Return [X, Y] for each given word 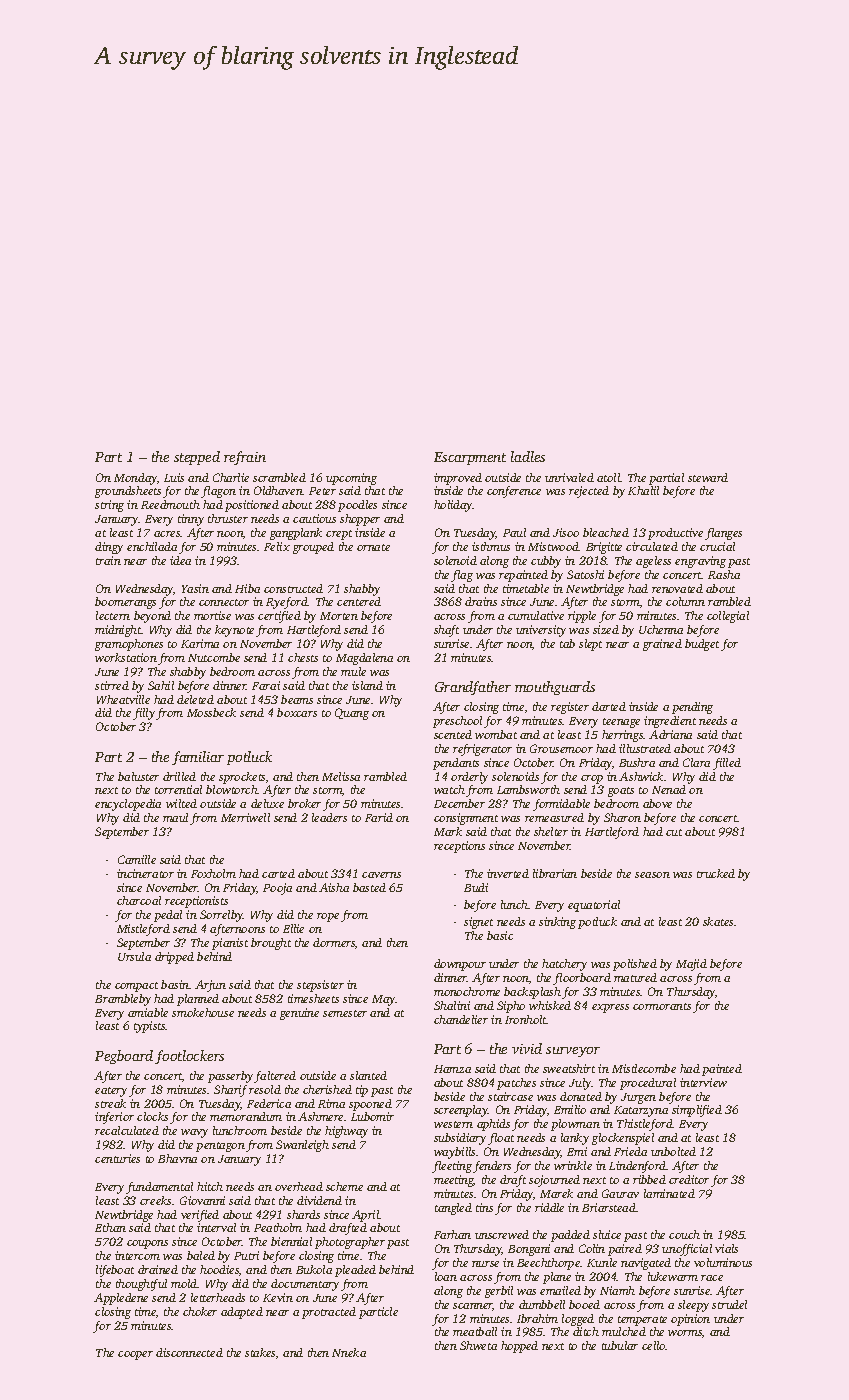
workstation [126, 657]
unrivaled [569, 477]
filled [727, 764]
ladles [528, 456]
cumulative [536, 615]
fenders [492, 1167]
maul [175, 817]
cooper [135, 1355]
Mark [448, 831]
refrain [245, 458]
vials [726, 1248]
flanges [723, 534]
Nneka [349, 1352]
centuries [117, 1158]
